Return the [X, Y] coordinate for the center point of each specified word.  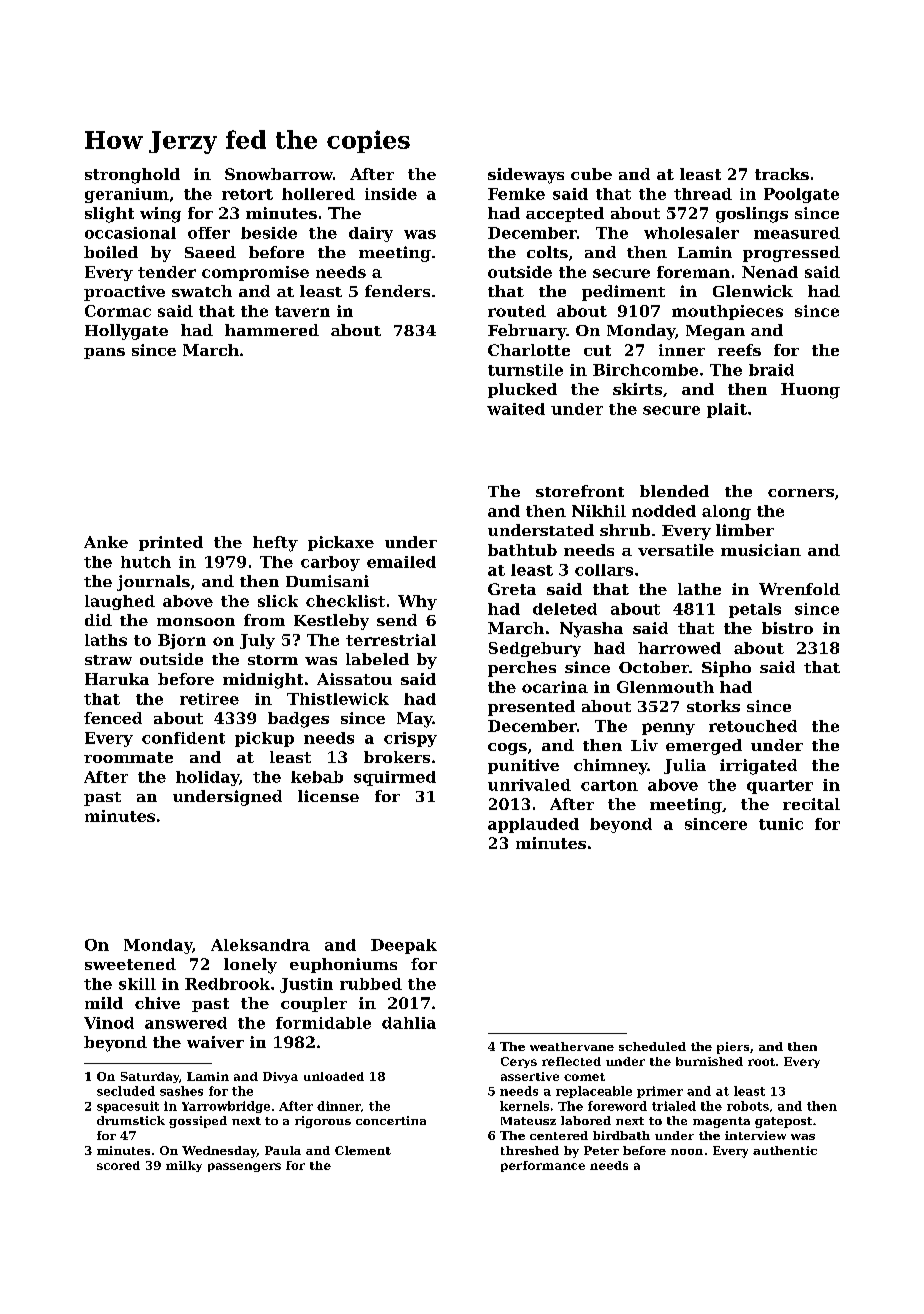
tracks [782, 174]
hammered [272, 330]
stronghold [132, 176]
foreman [693, 272]
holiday [207, 778]
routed [517, 311]
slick [278, 601]
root [761, 1062]
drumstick [131, 1120]
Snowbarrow [279, 174]
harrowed [679, 648]
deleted [565, 609]
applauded [533, 825]
